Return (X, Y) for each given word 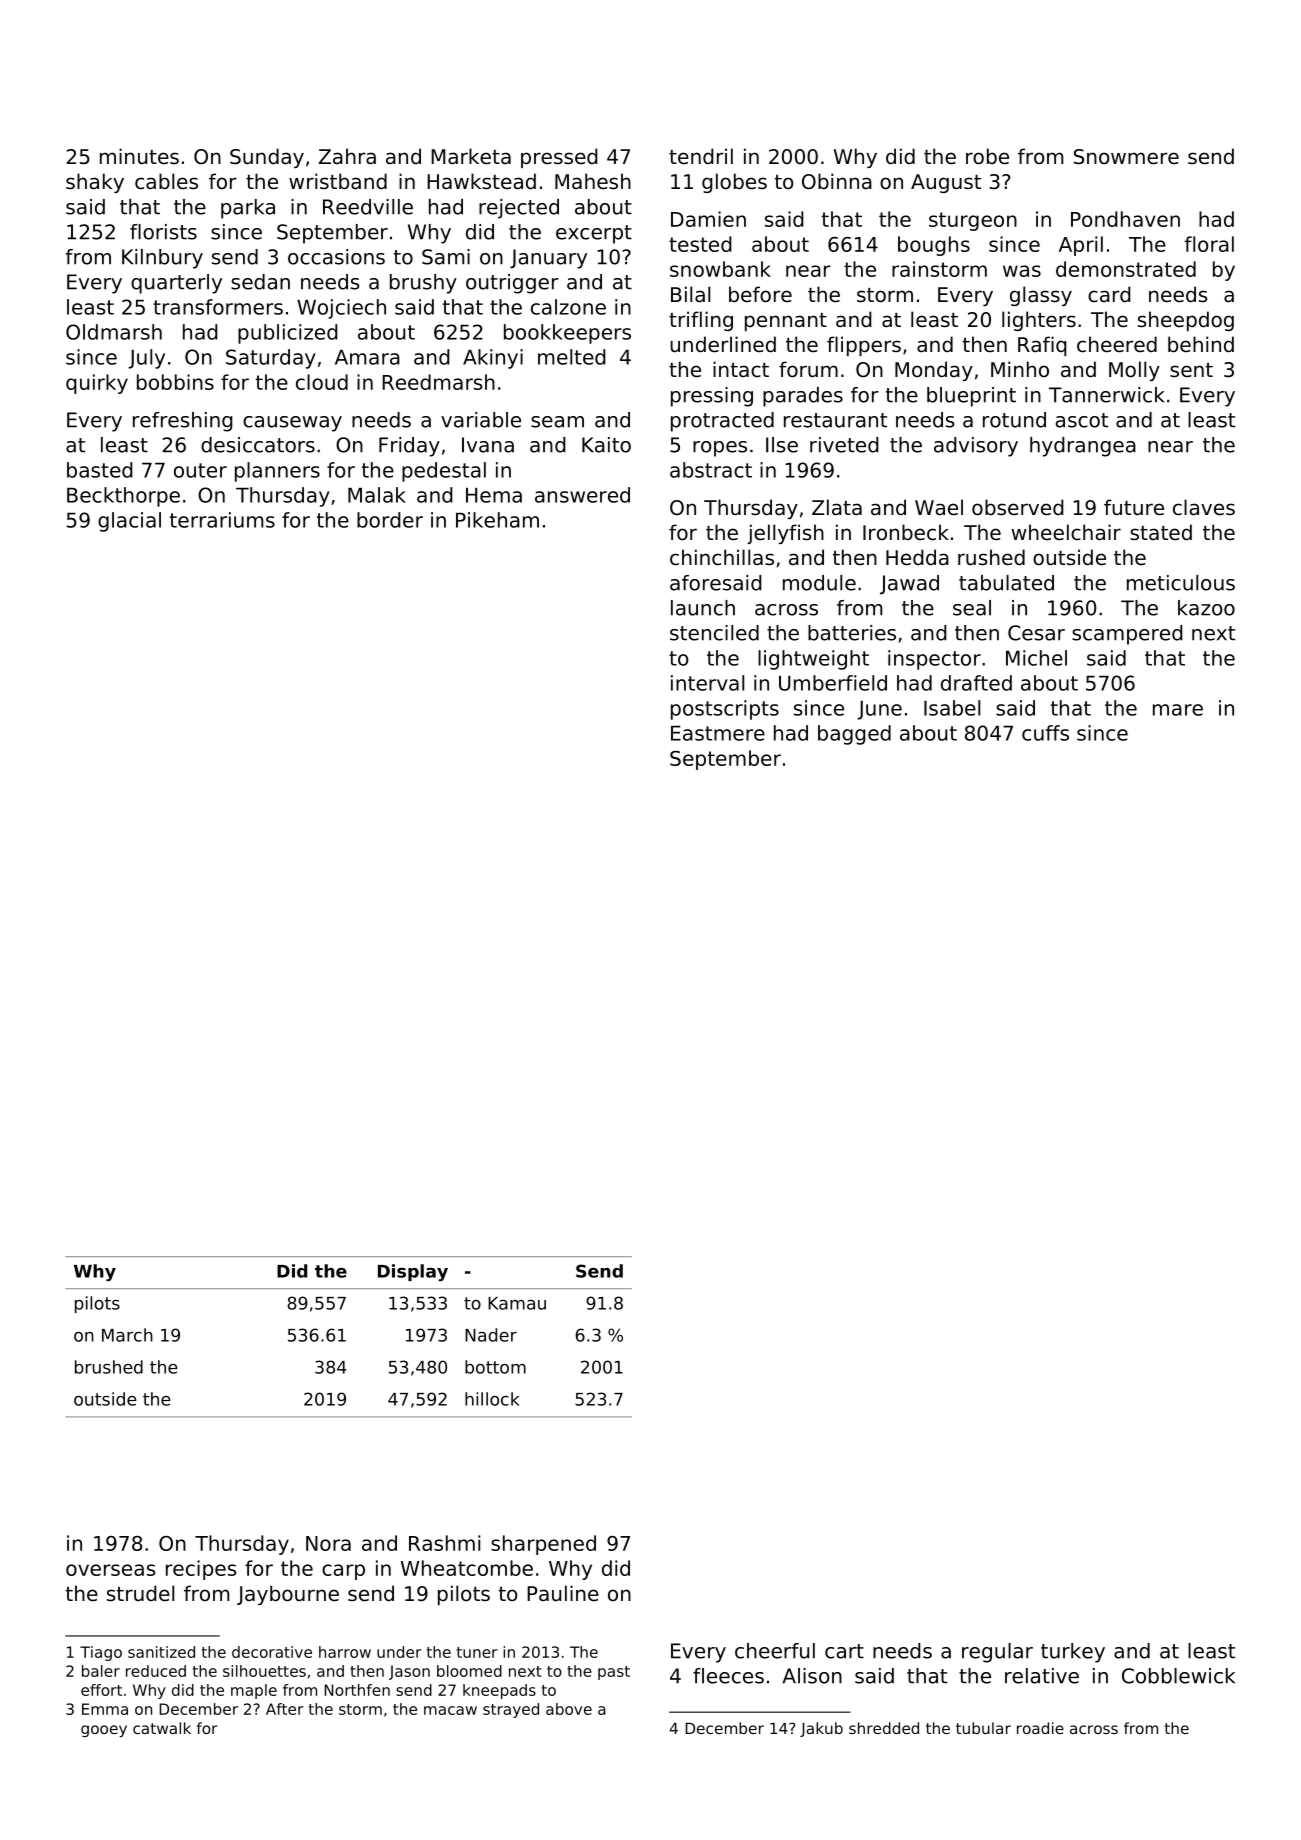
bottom (495, 1367)
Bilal (690, 294)
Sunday (267, 158)
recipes (201, 1570)
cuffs (1045, 733)
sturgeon (973, 221)
